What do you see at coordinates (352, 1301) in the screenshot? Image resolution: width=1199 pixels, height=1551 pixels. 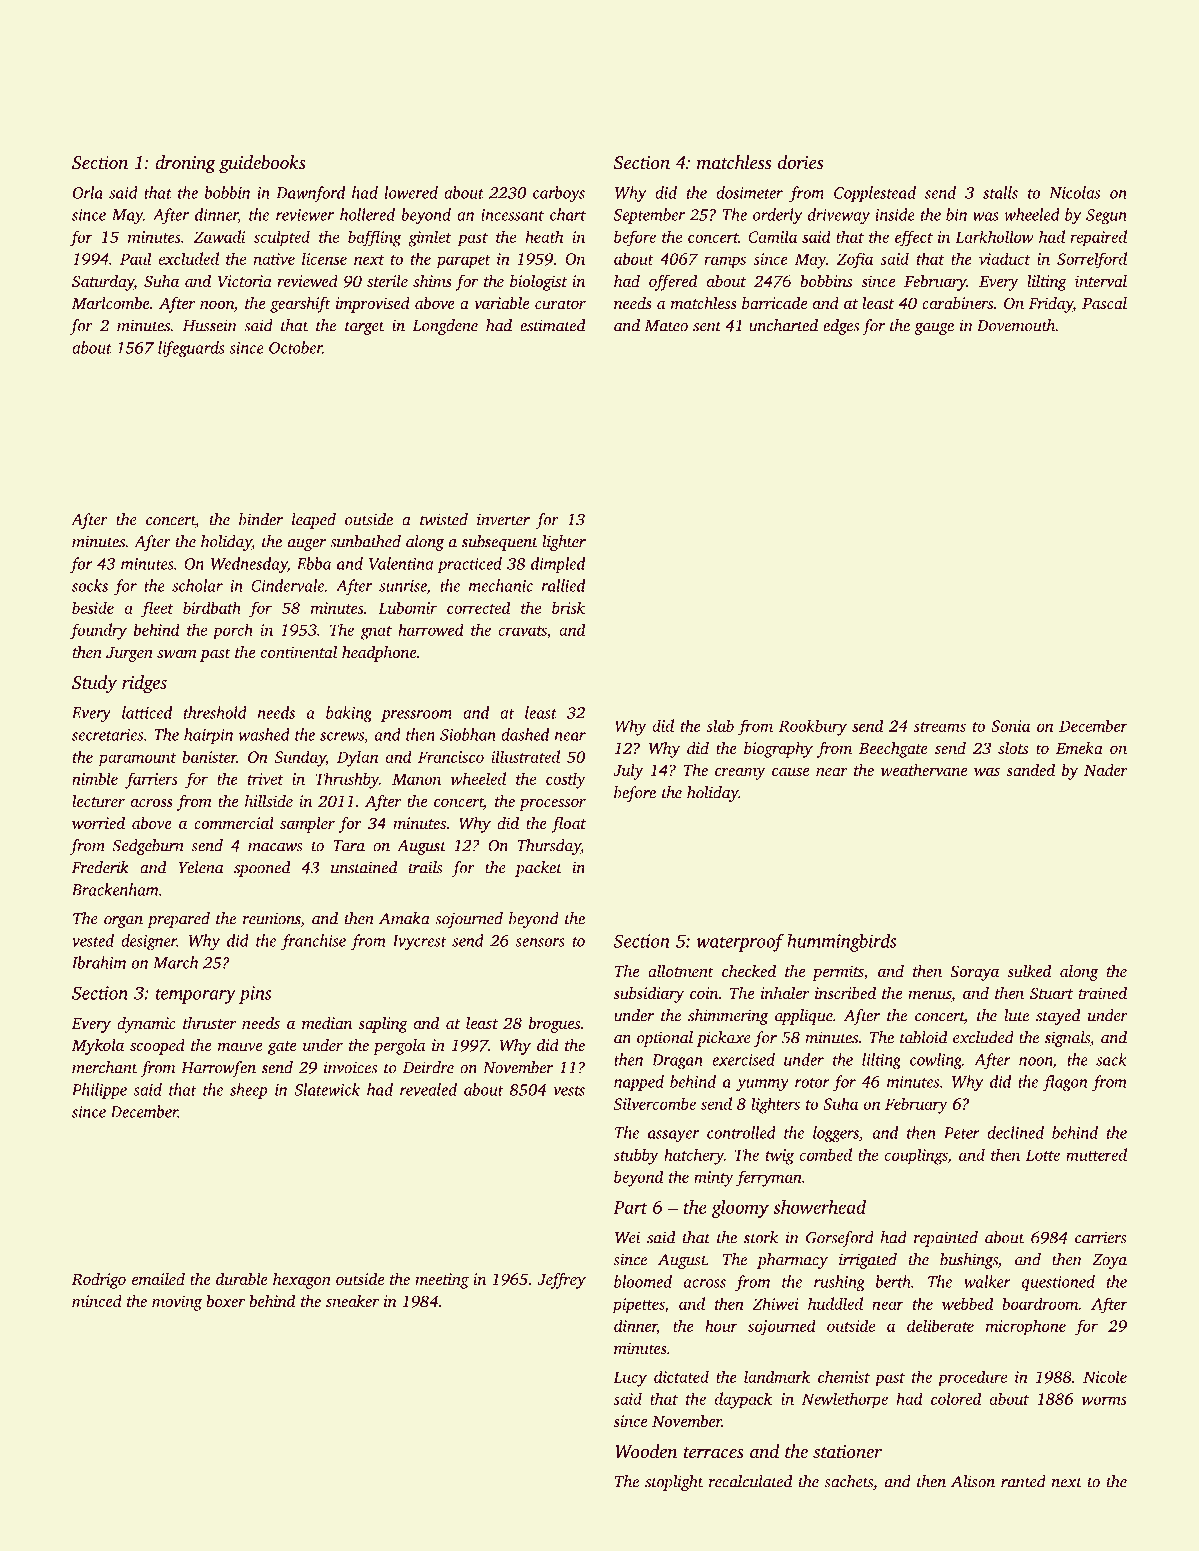 I see `sneaker` at bounding box center [352, 1301].
